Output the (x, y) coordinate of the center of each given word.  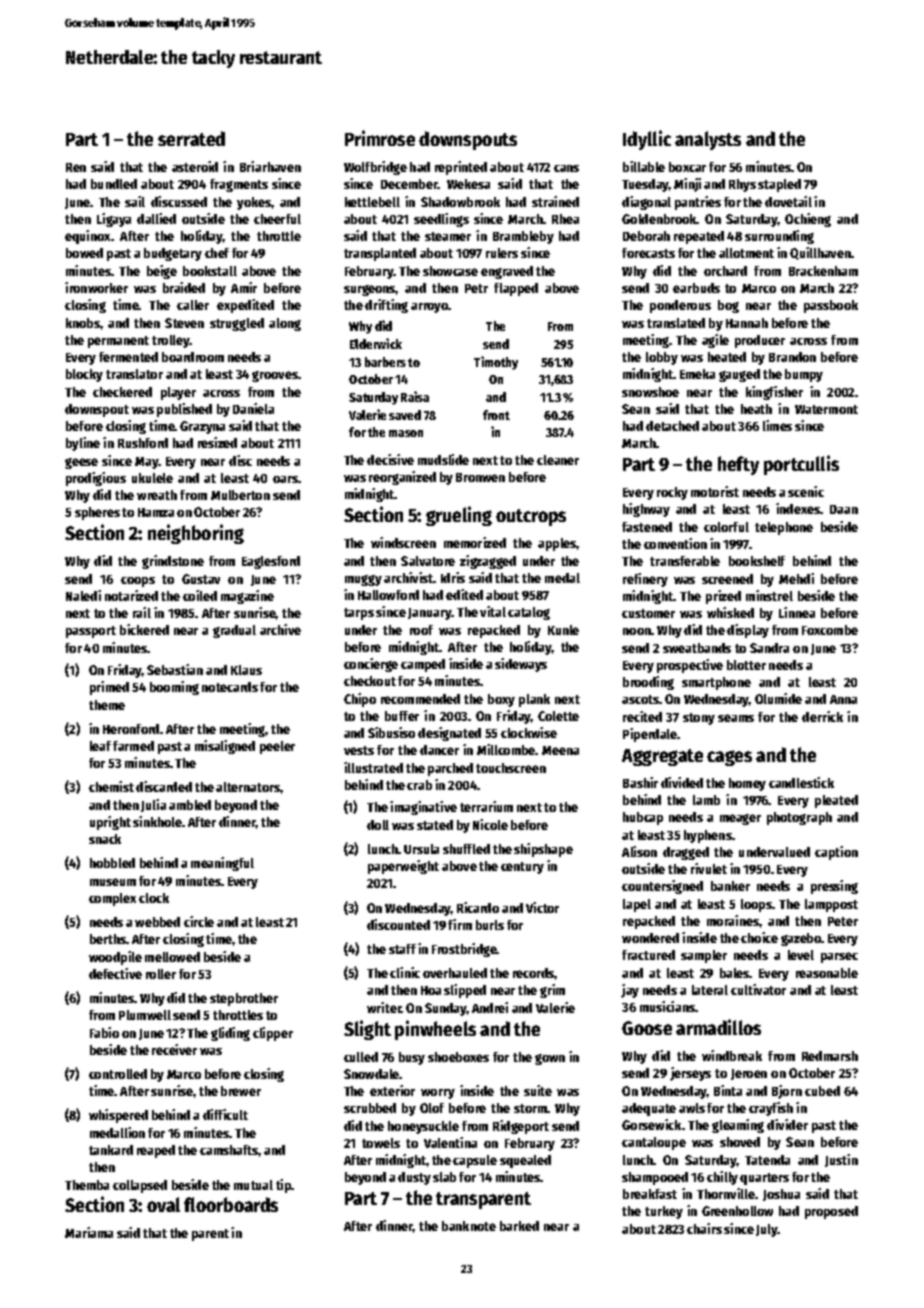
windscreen (403, 542)
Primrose (380, 138)
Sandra (769, 648)
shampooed (655, 1178)
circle (199, 921)
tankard (111, 1150)
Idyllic (647, 140)
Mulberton (240, 495)
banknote (469, 1226)
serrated (191, 138)
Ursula (421, 849)
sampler (704, 956)
